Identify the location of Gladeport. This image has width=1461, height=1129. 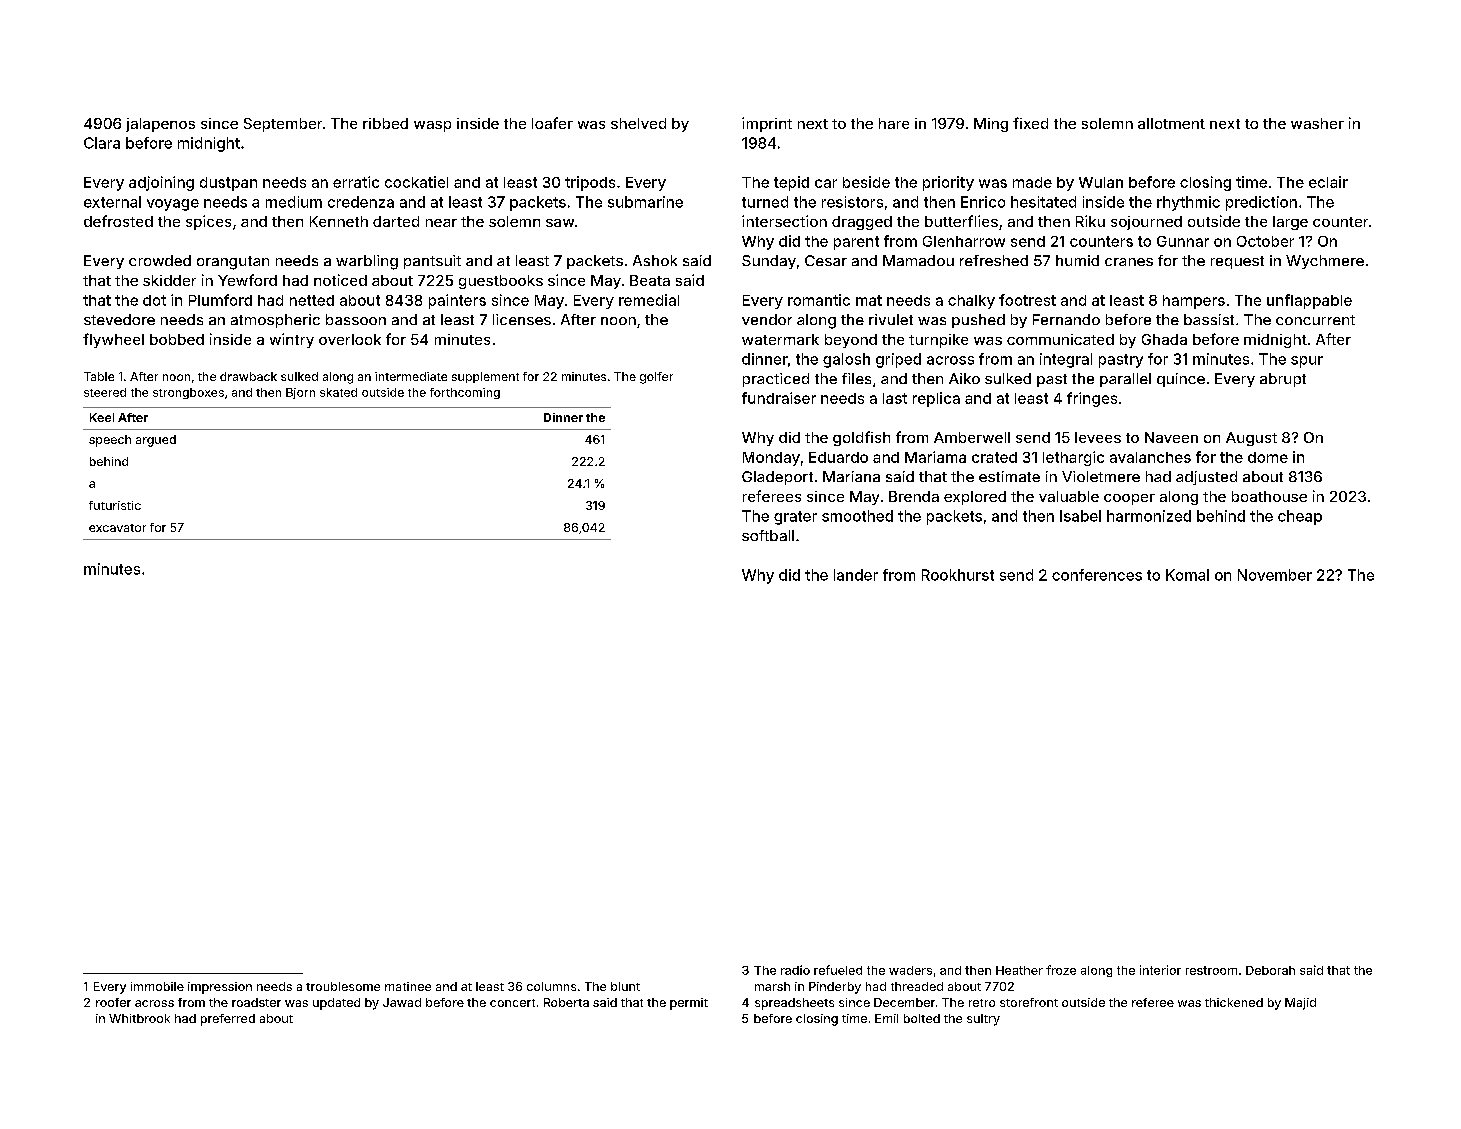
(777, 478).
